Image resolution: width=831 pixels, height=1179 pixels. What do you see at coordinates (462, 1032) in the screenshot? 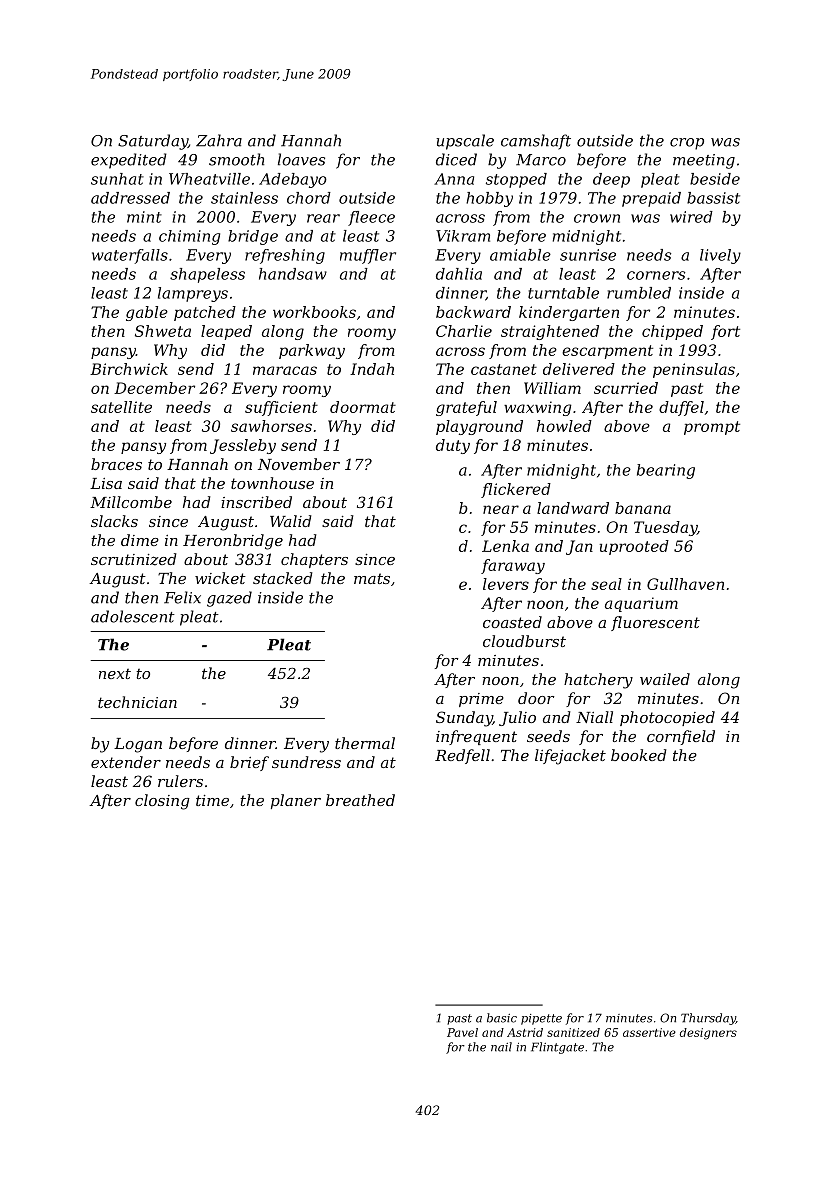
I see `Pavel` at bounding box center [462, 1032].
